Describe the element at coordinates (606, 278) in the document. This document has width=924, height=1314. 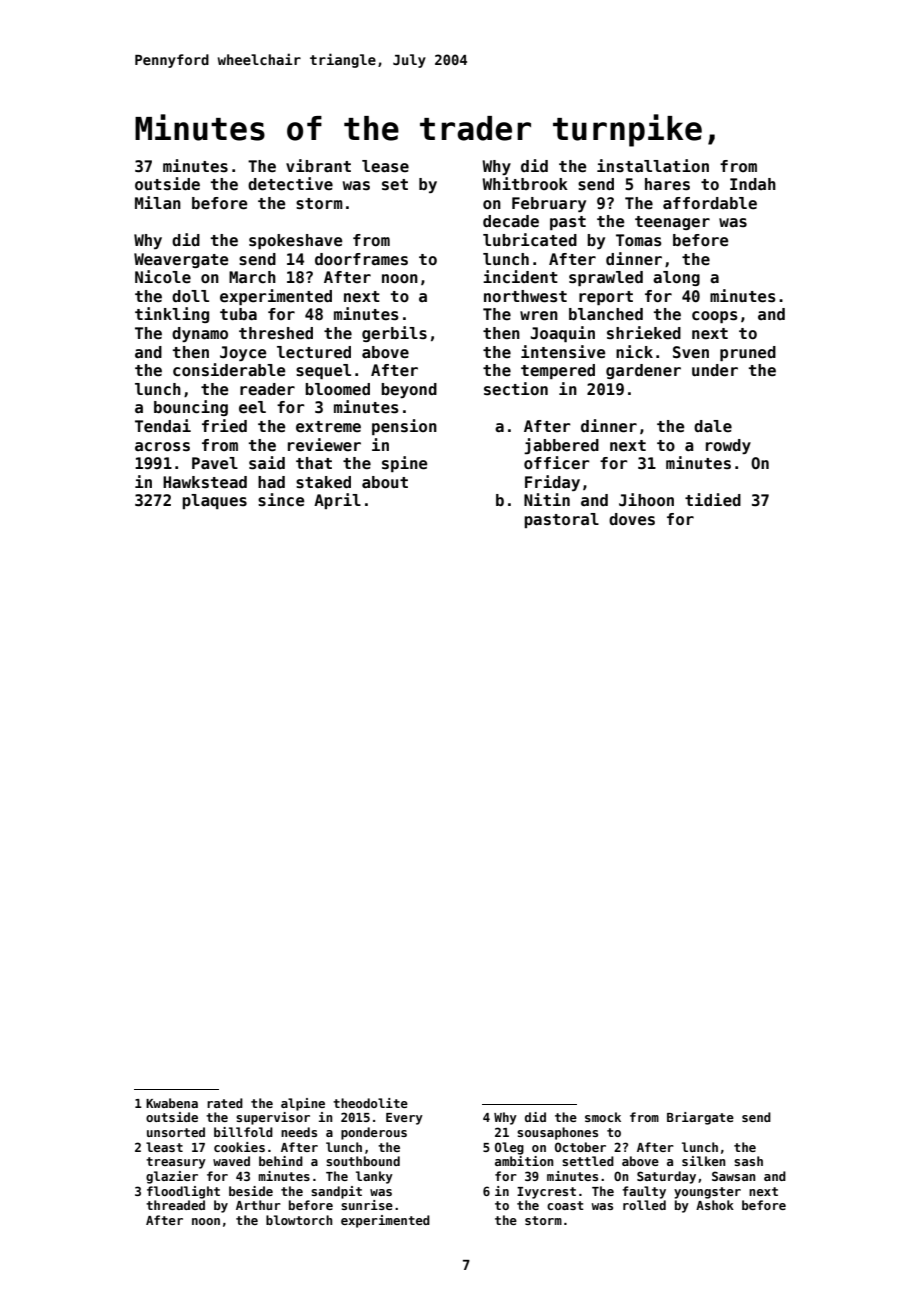
I see `sprawled` at that location.
